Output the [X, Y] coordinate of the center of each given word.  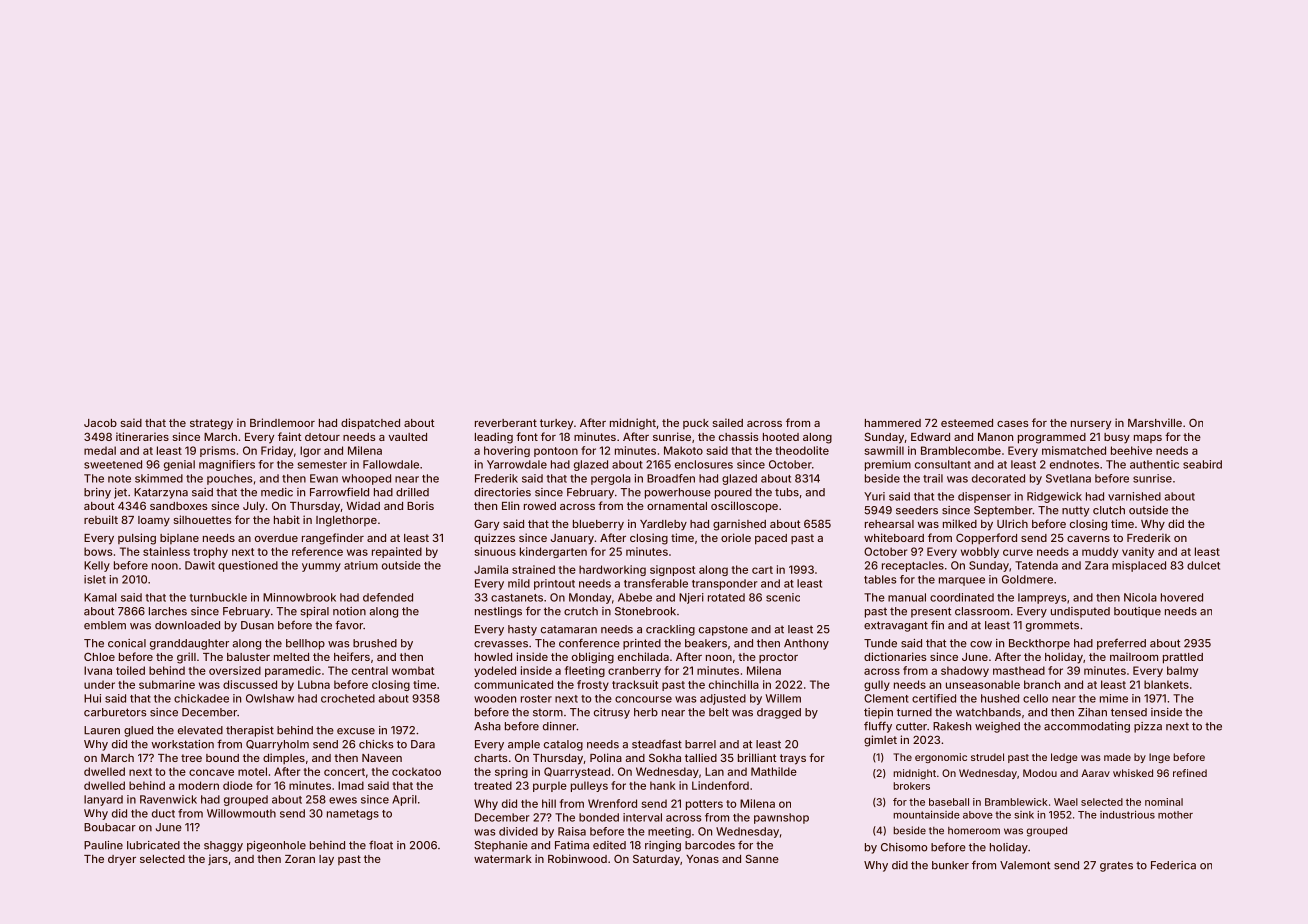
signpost [672, 570]
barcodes [710, 845]
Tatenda [1036, 565]
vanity [1138, 552]
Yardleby [663, 525]
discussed [250, 684]
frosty [593, 685]
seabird [1202, 464]
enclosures [704, 464]
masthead [1019, 670]
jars [218, 859]
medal [100, 450]
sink [1024, 815]
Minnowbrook [299, 597]
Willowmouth [241, 813]
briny [97, 493]
